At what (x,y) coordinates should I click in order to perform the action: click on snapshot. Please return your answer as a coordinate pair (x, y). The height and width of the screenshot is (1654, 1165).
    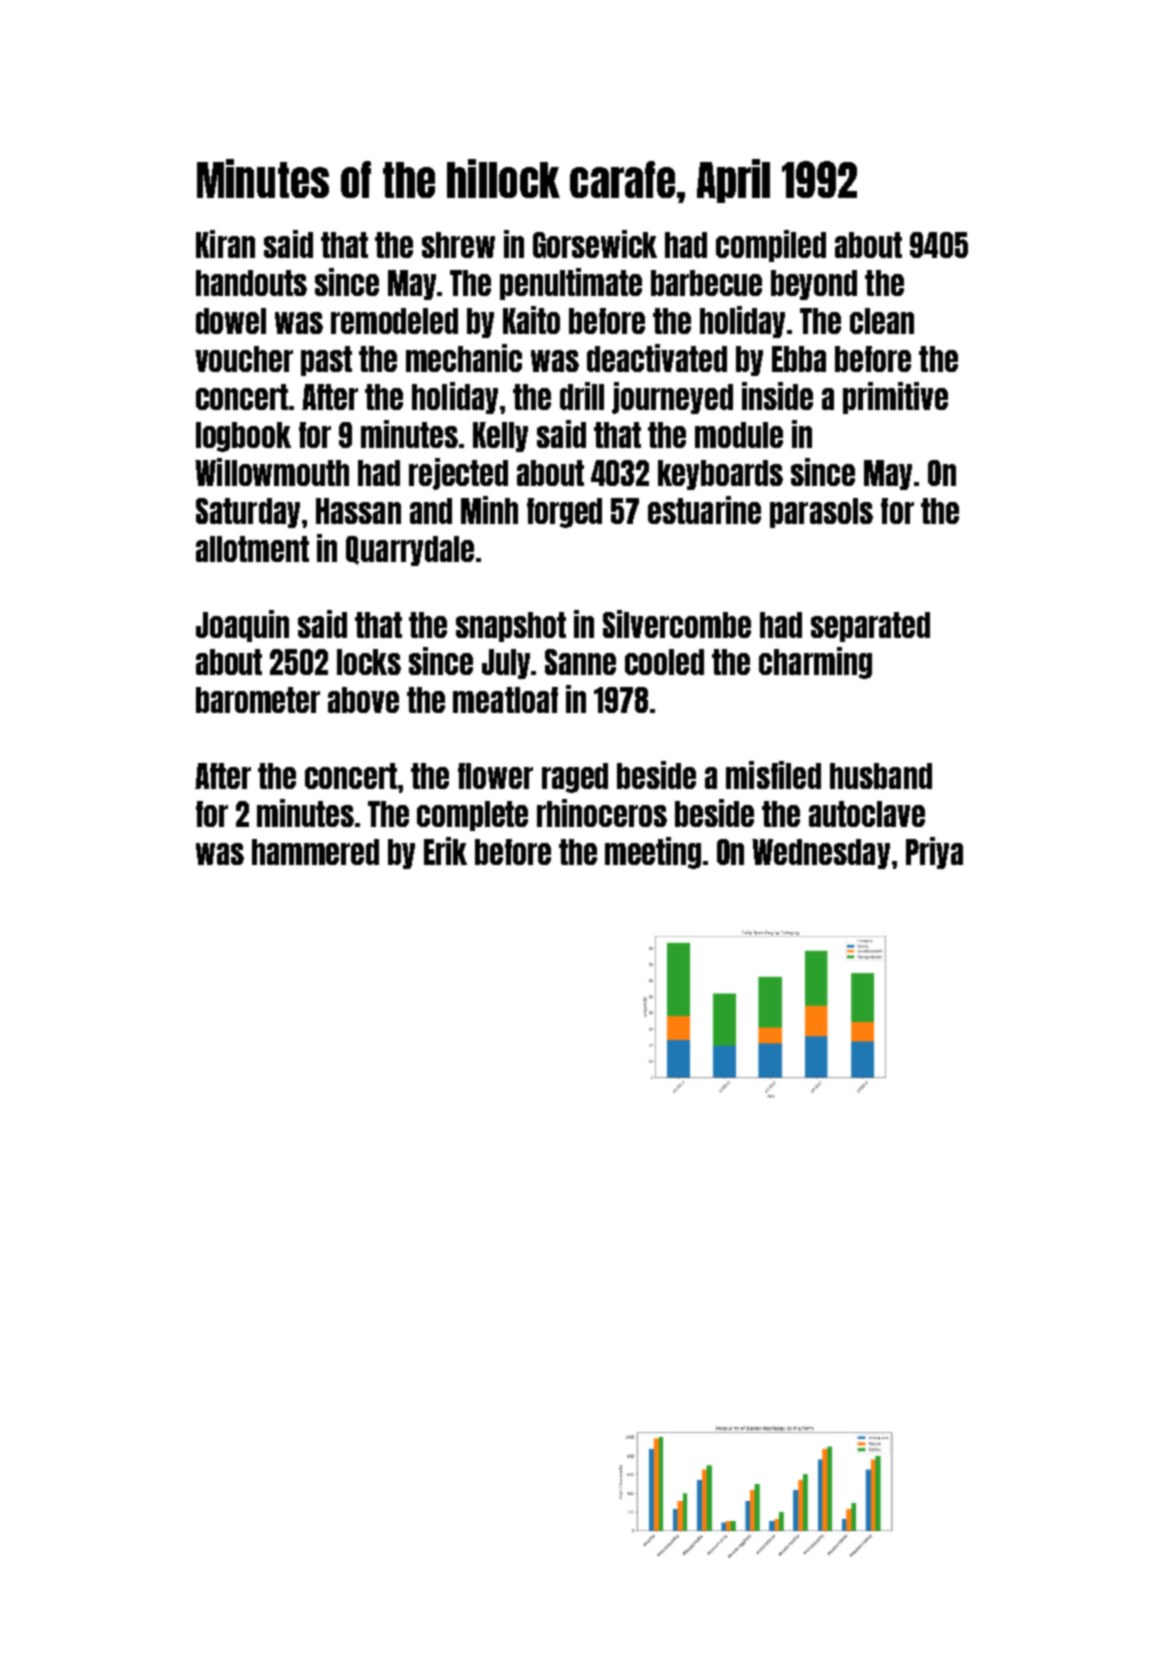
    Looking at the image, I should click on (511, 627).
